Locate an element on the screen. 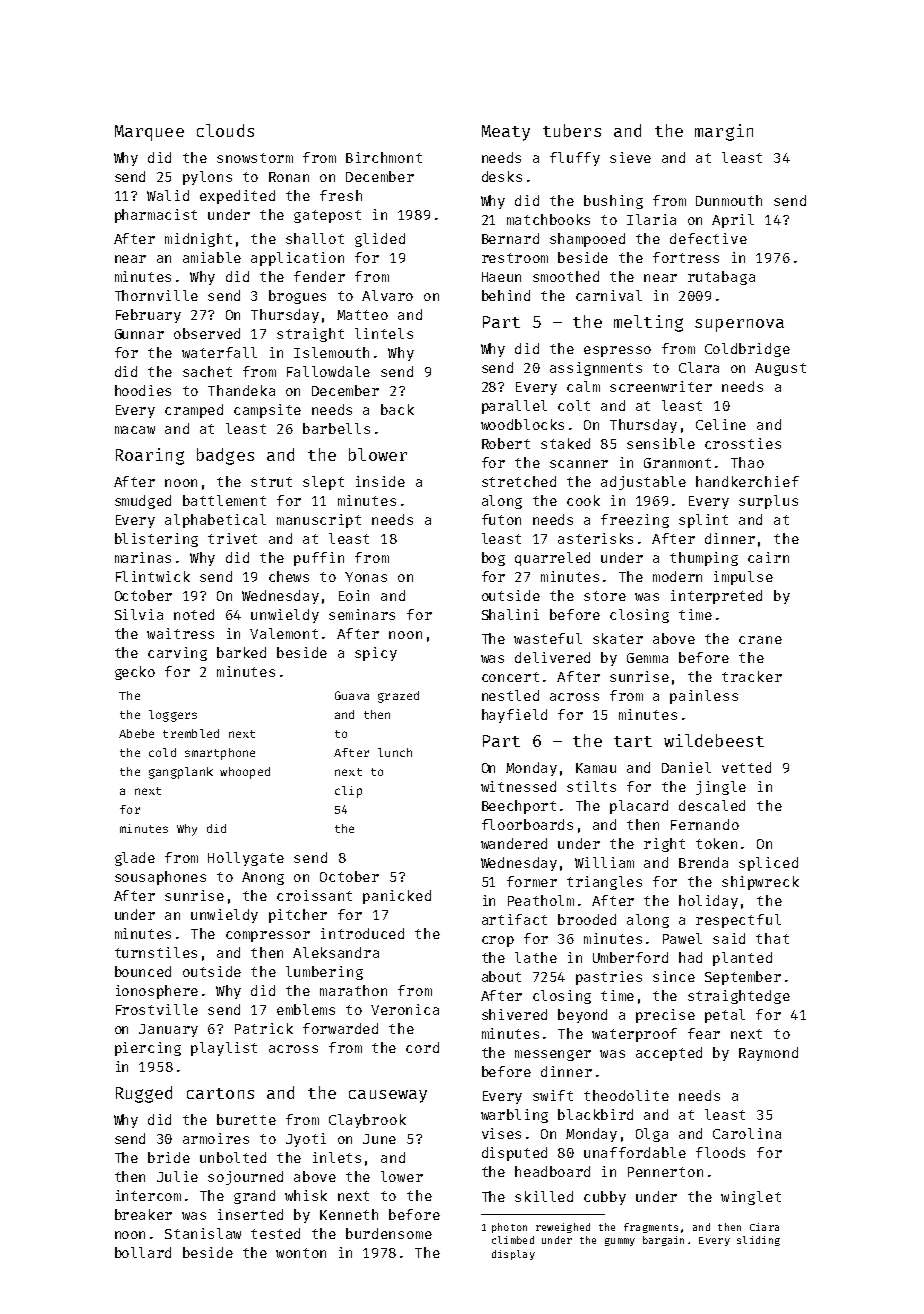 The height and width of the screenshot is (1314, 924). clouds is located at coordinates (225, 130).
